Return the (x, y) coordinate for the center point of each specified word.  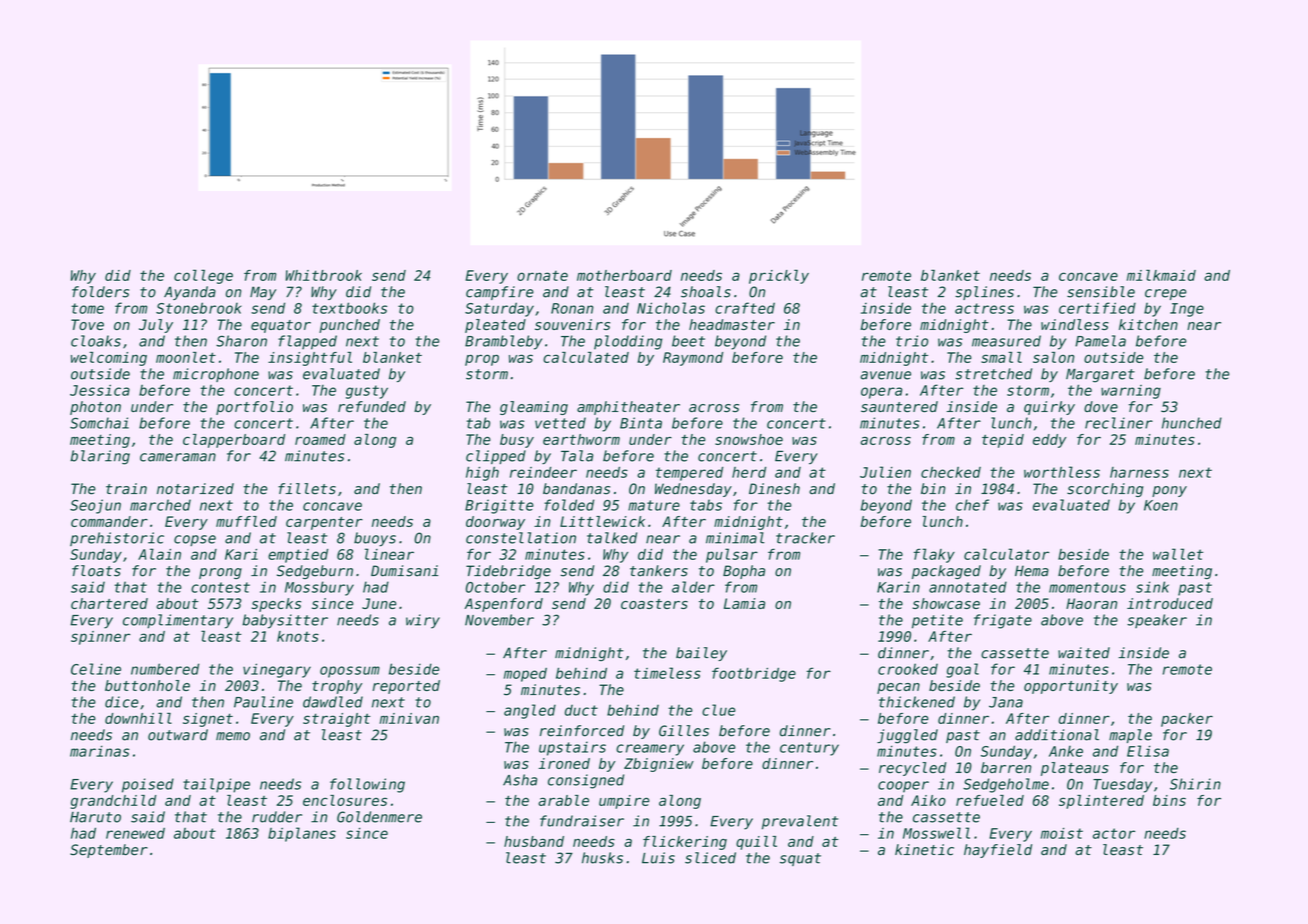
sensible (1101, 292)
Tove (87, 324)
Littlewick (602, 521)
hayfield (998, 851)
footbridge (754, 674)
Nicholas (671, 308)
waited (1084, 653)
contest (220, 587)
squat (800, 859)
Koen (1161, 505)
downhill (138, 718)
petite (937, 621)
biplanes (302, 834)
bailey (701, 654)
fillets (307, 489)
